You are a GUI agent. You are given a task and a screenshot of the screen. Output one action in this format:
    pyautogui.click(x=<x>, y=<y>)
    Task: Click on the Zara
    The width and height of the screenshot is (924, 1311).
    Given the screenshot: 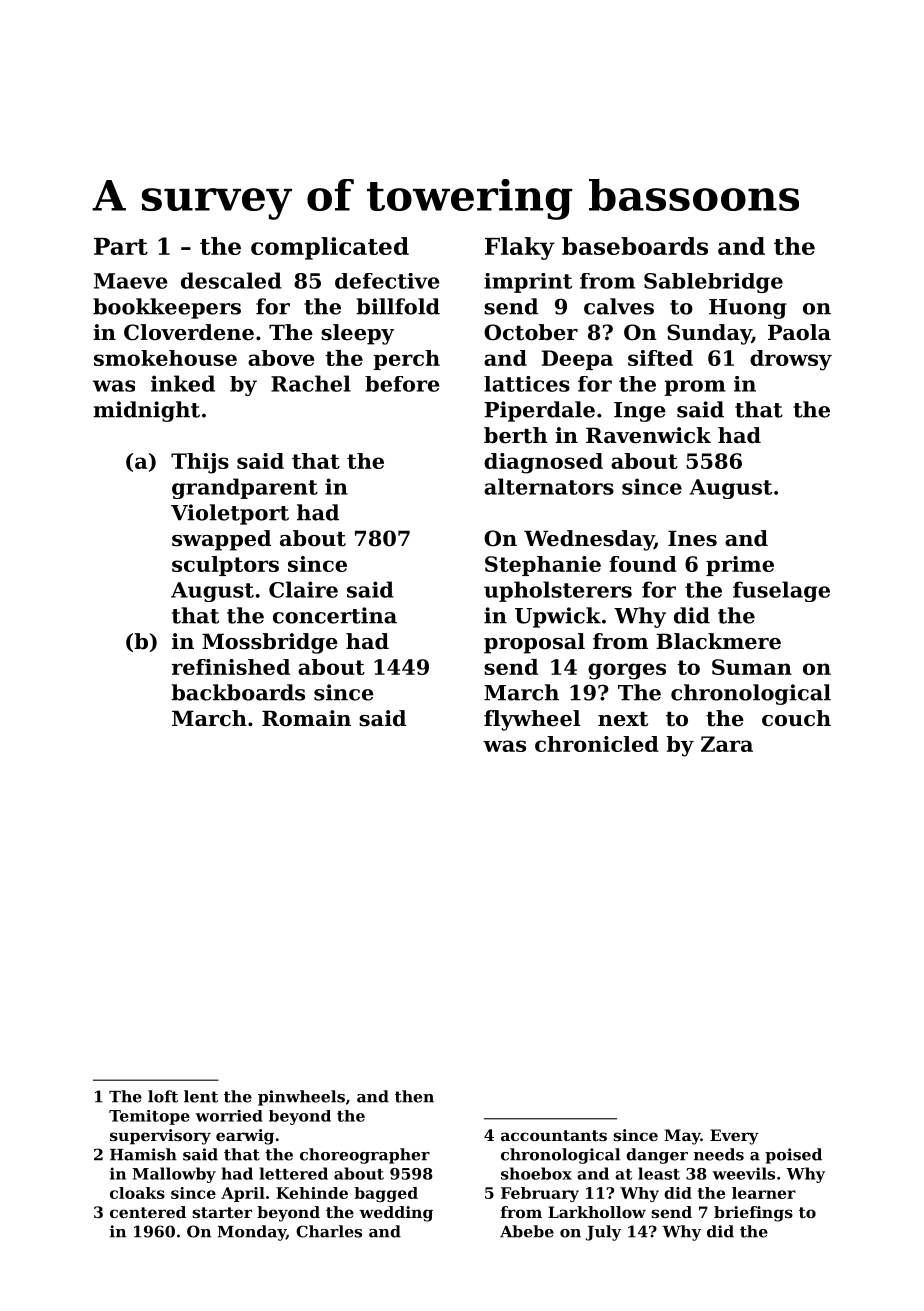 What is the action you would take?
    pyautogui.click(x=727, y=744)
